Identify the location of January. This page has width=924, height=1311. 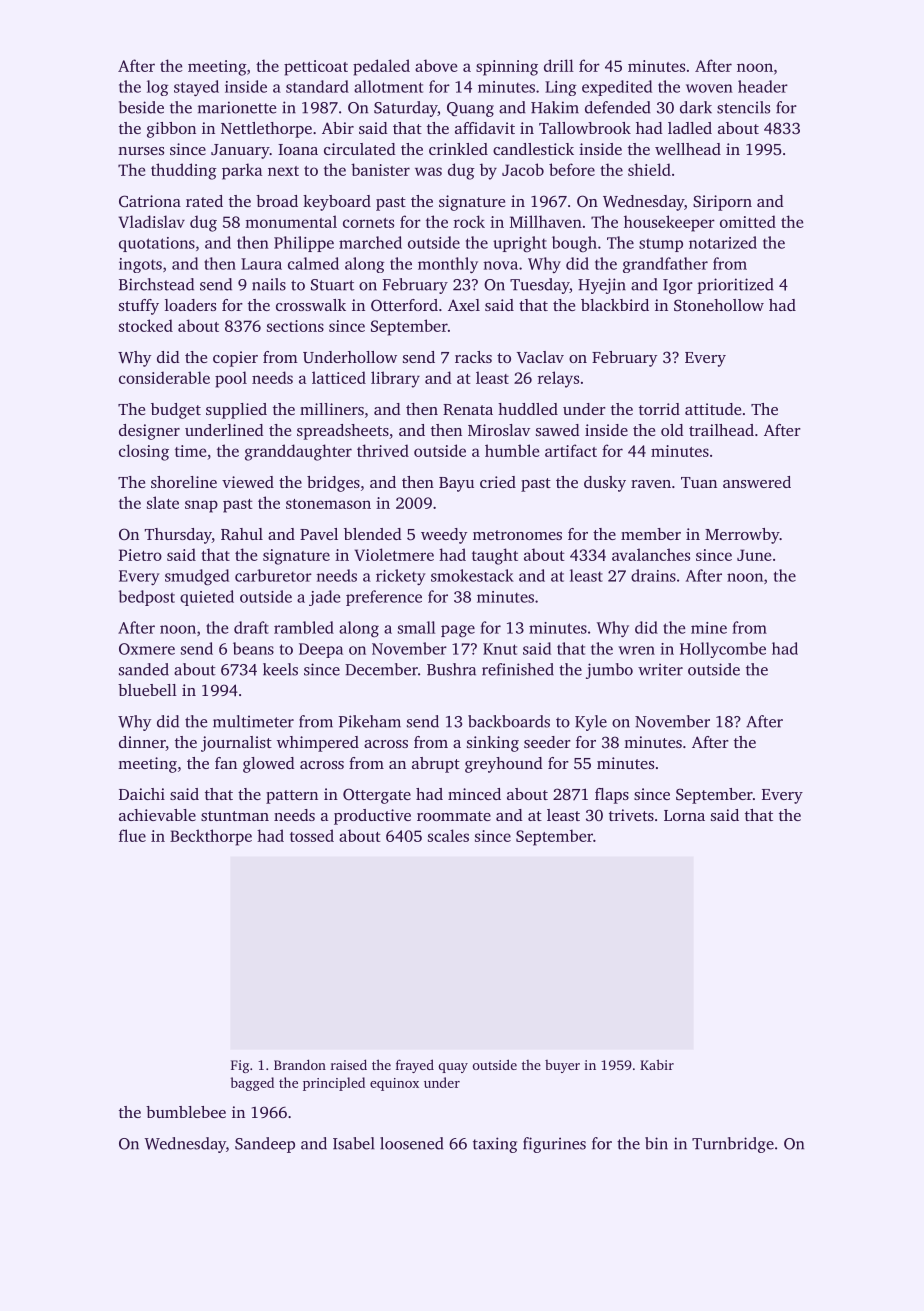
(240, 151).
